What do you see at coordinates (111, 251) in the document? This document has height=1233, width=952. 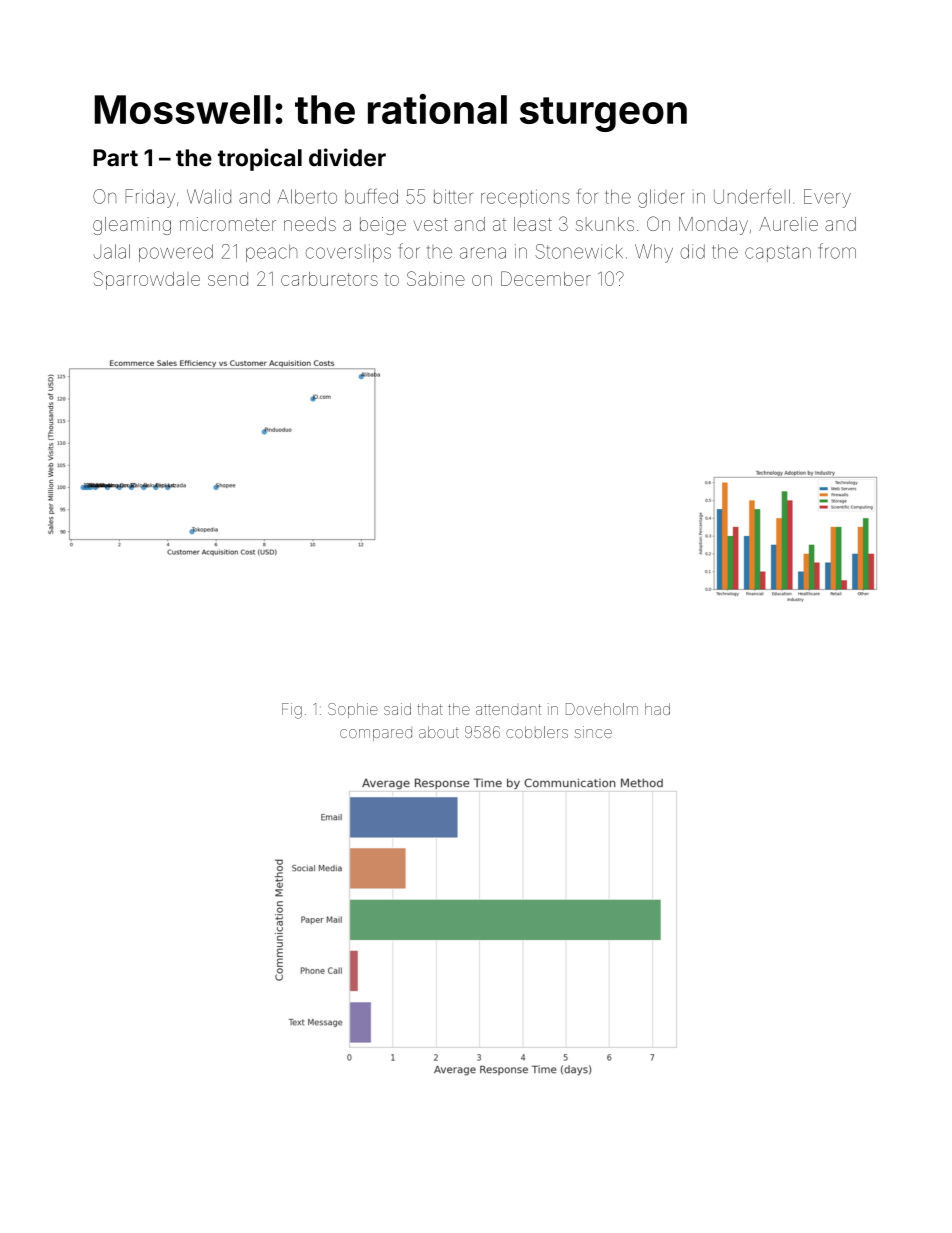 I see `Jalal` at bounding box center [111, 251].
